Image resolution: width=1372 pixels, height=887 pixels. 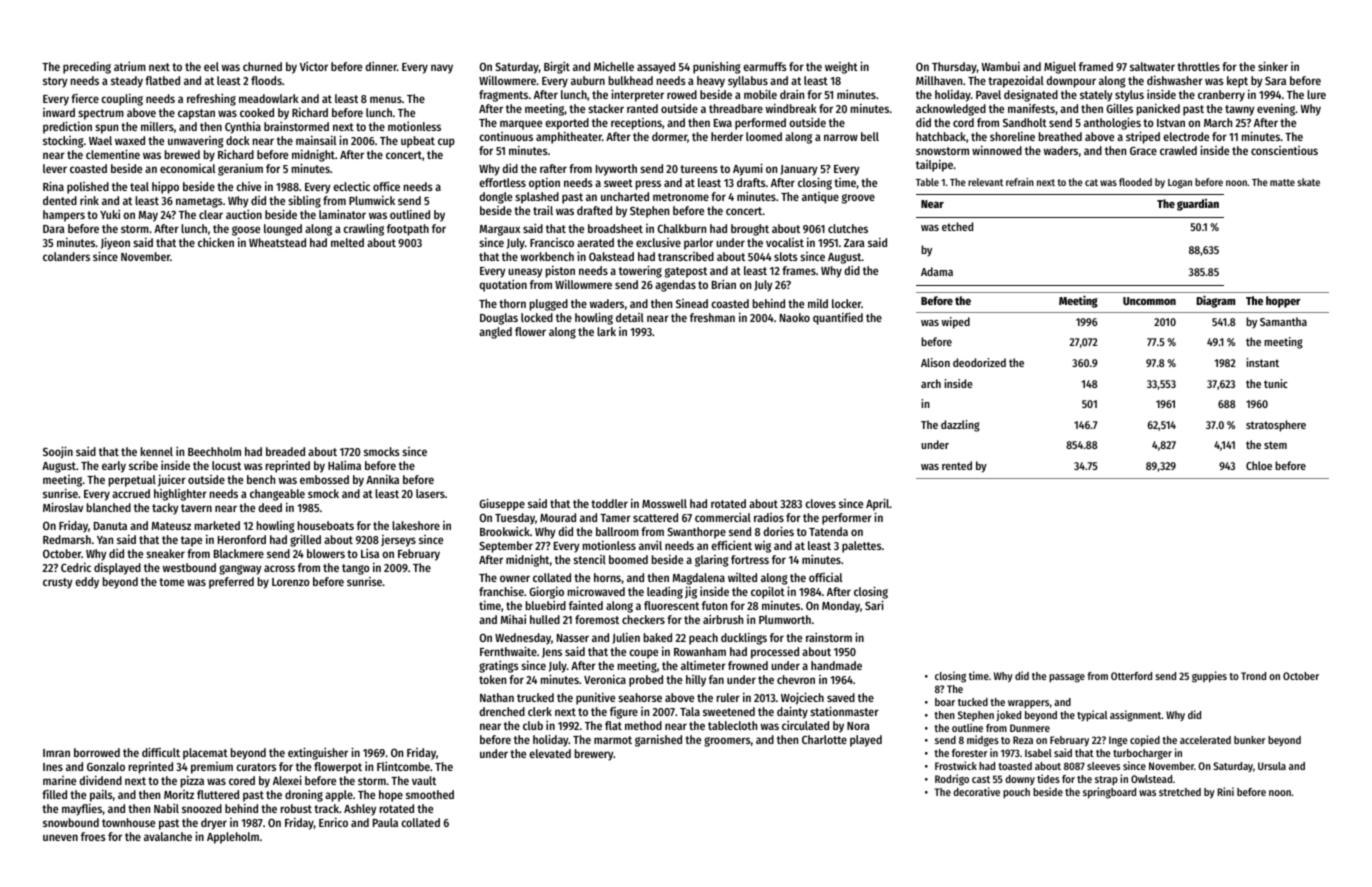 What do you see at coordinates (508, 651) in the page?
I see `Fernthwaite` at bounding box center [508, 651].
